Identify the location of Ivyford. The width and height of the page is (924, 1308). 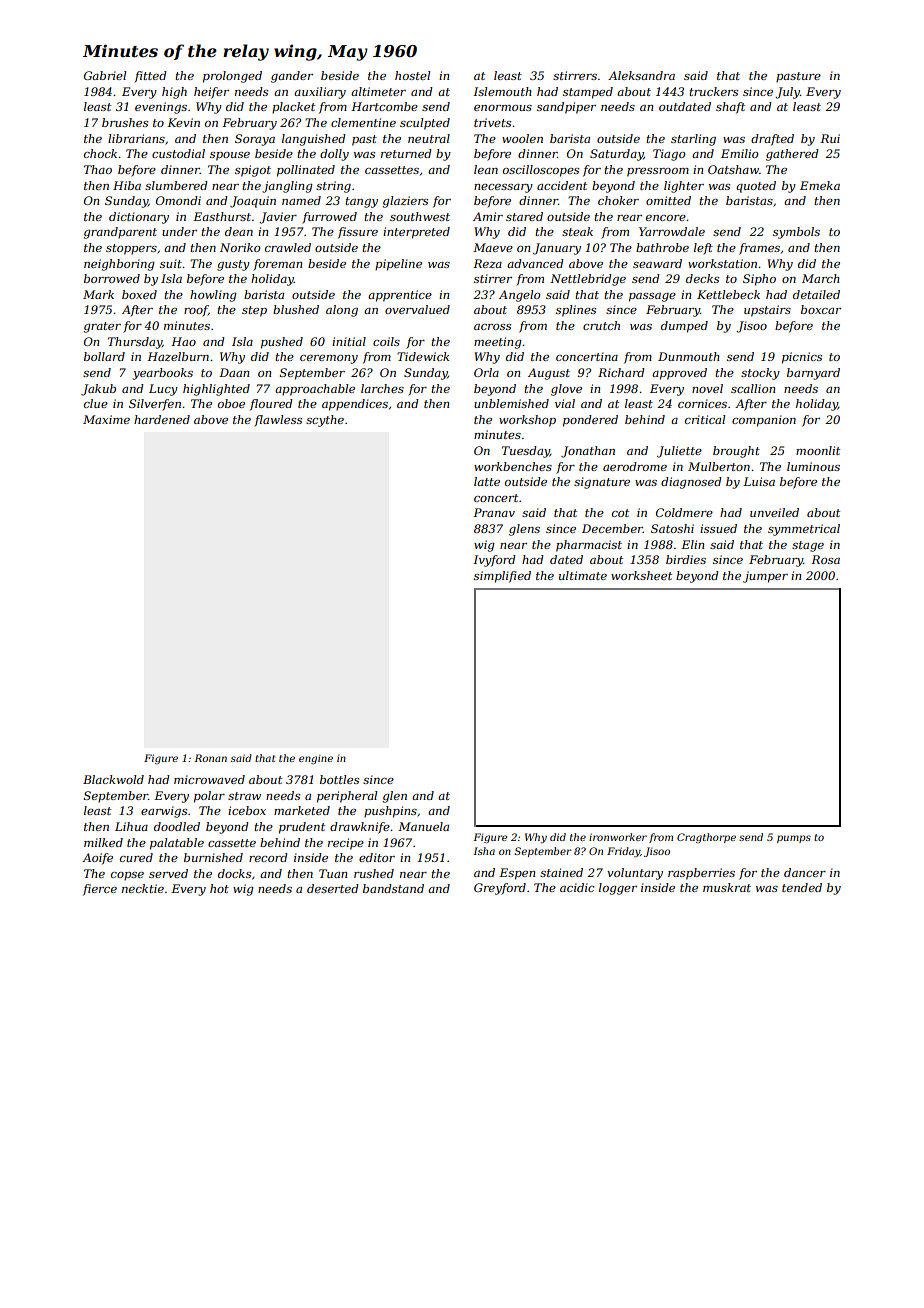
(494, 561).
